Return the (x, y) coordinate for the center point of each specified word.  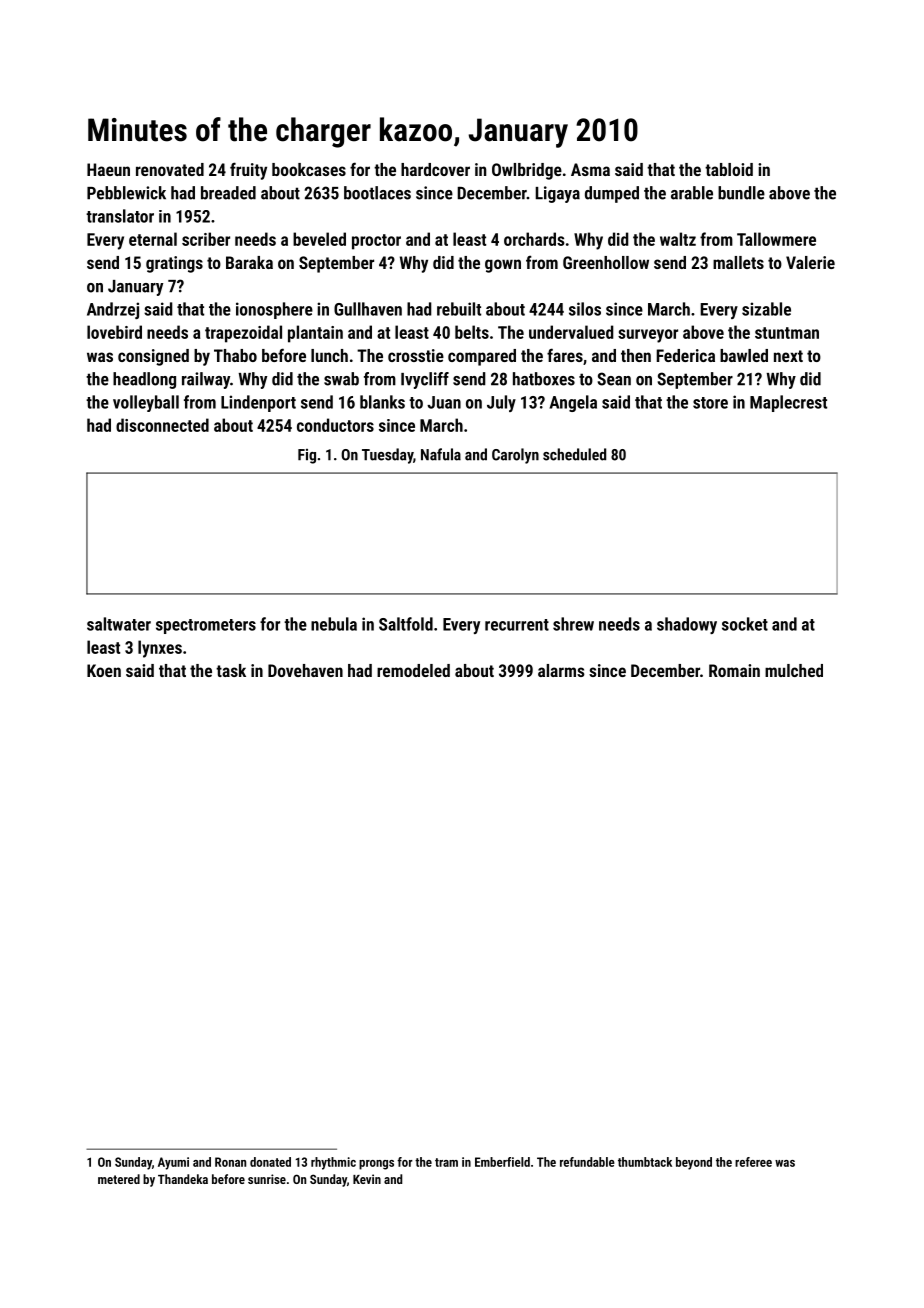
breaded (228, 193)
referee (753, 1162)
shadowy (687, 625)
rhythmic (333, 1163)
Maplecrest (788, 403)
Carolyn (515, 456)
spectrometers (206, 626)
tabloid (729, 169)
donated (270, 1162)
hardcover (435, 169)
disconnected (162, 425)
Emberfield (502, 1162)
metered (119, 1179)
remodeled (413, 670)
